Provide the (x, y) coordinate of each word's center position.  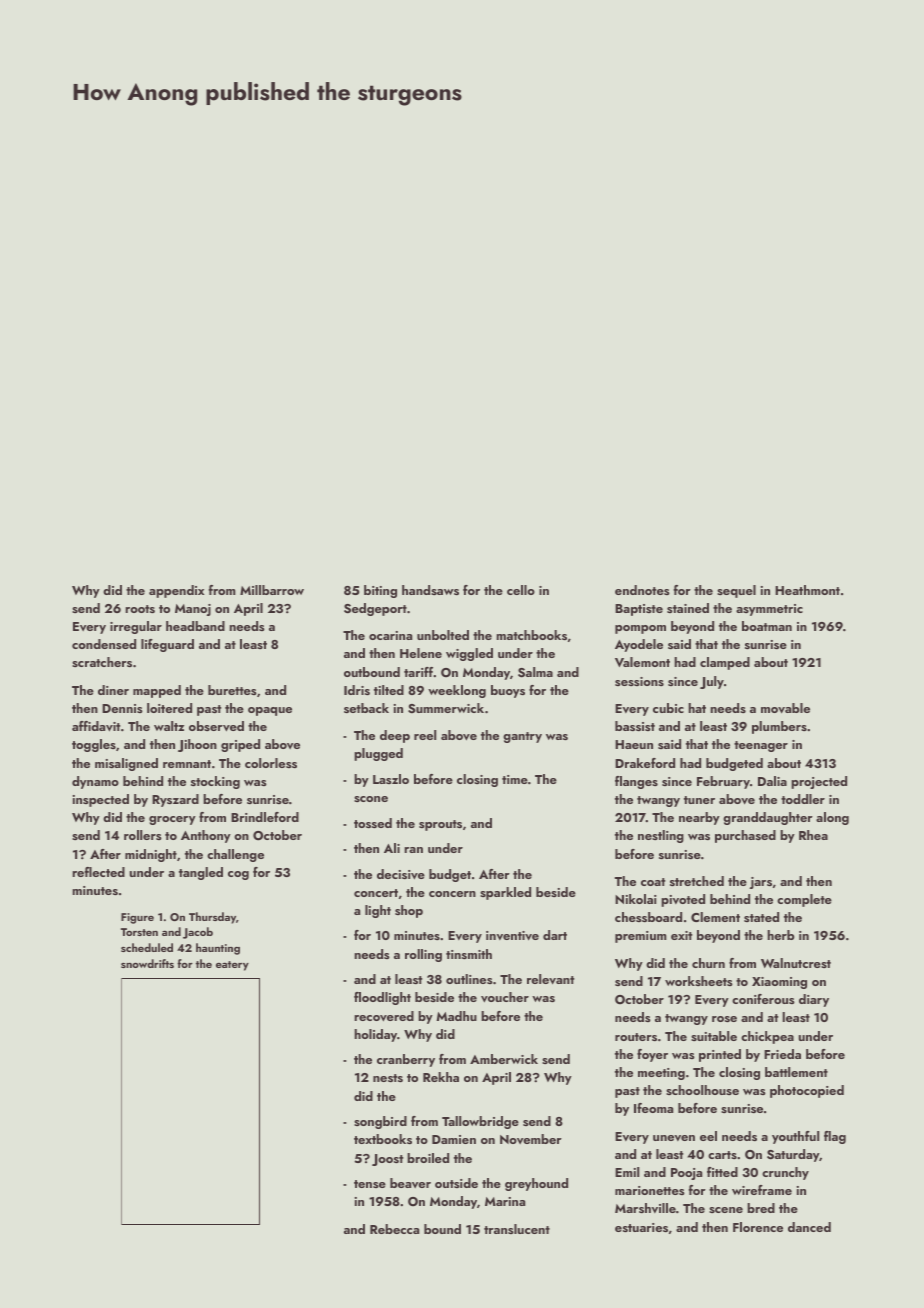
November (531, 1139)
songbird (380, 1122)
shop (409, 911)
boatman (767, 626)
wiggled (469, 654)
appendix (176, 591)
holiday (375, 1035)
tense (370, 1184)
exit (681, 935)
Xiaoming (779, 983)
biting (380, 591)
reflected (98, 872)
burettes (232, 690)
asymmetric (769, 610)
